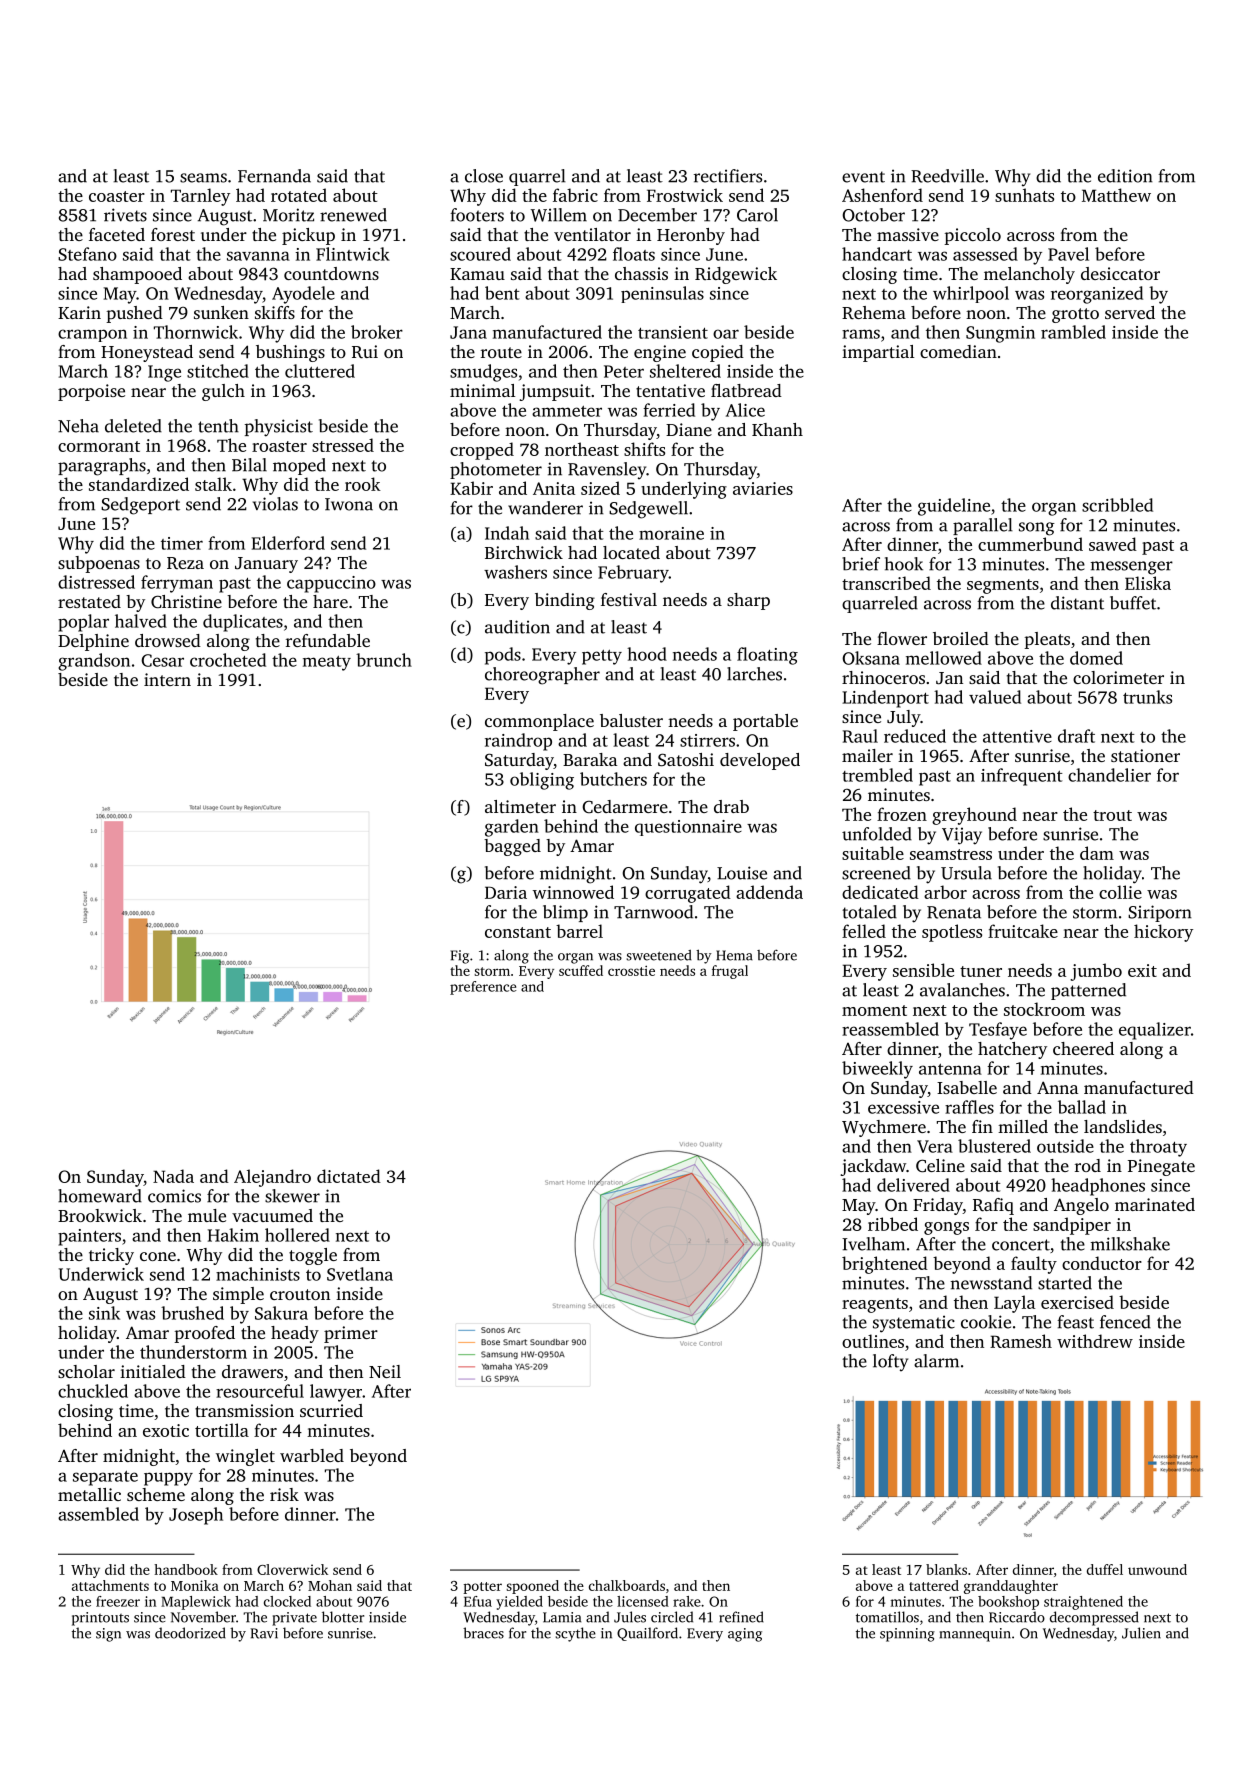 The width and height of the document is (1255, 1774). I want to click on Elderford, so click(288, 543).
